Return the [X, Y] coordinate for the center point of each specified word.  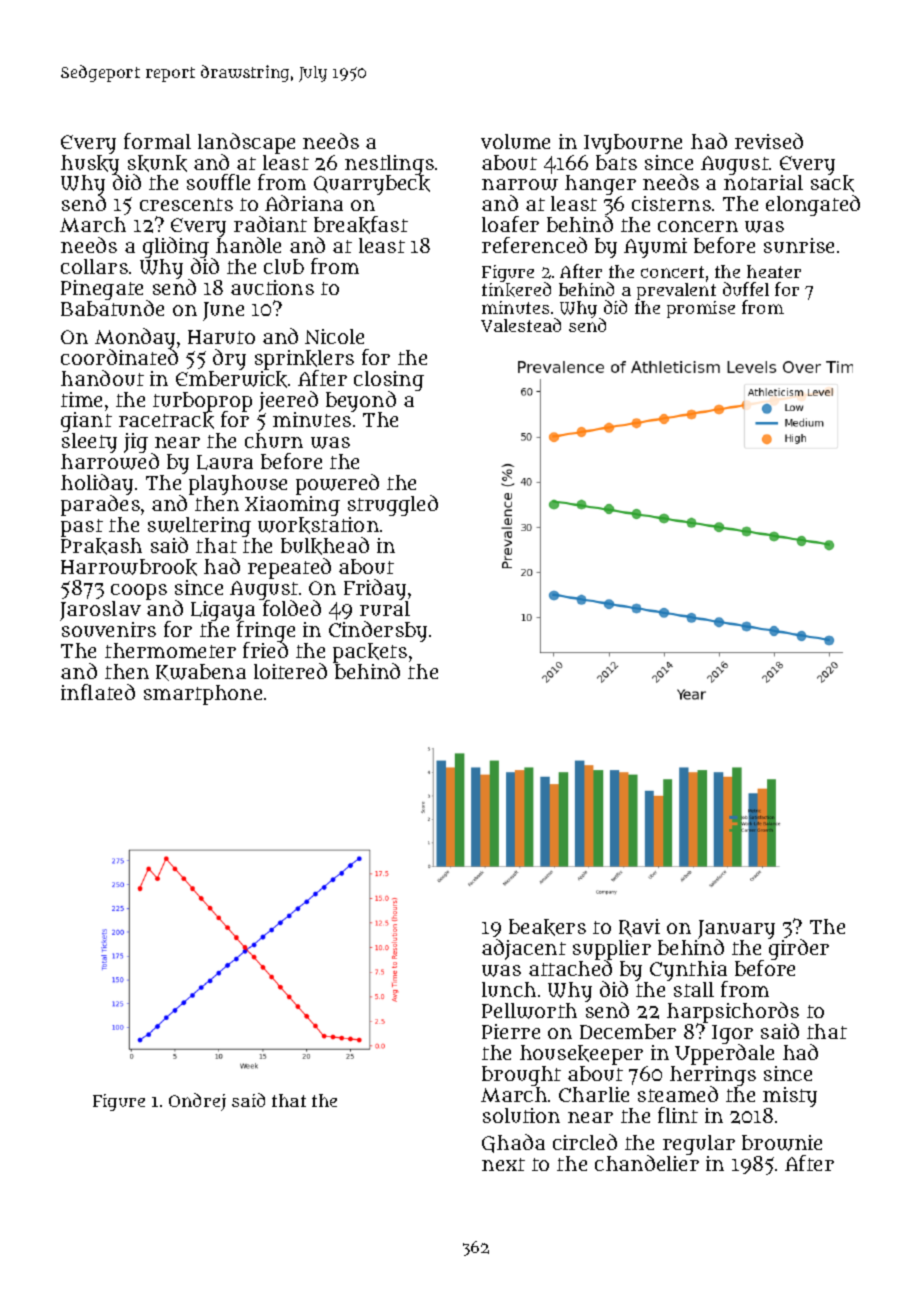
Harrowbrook [129, 567]
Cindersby [378, 631]
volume [515, 141]
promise [701, 309]
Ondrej [197, 1102]
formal [157, 141]
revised [769, 141]
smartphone [203, 695]
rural [385, 608]
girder [799, 950]
